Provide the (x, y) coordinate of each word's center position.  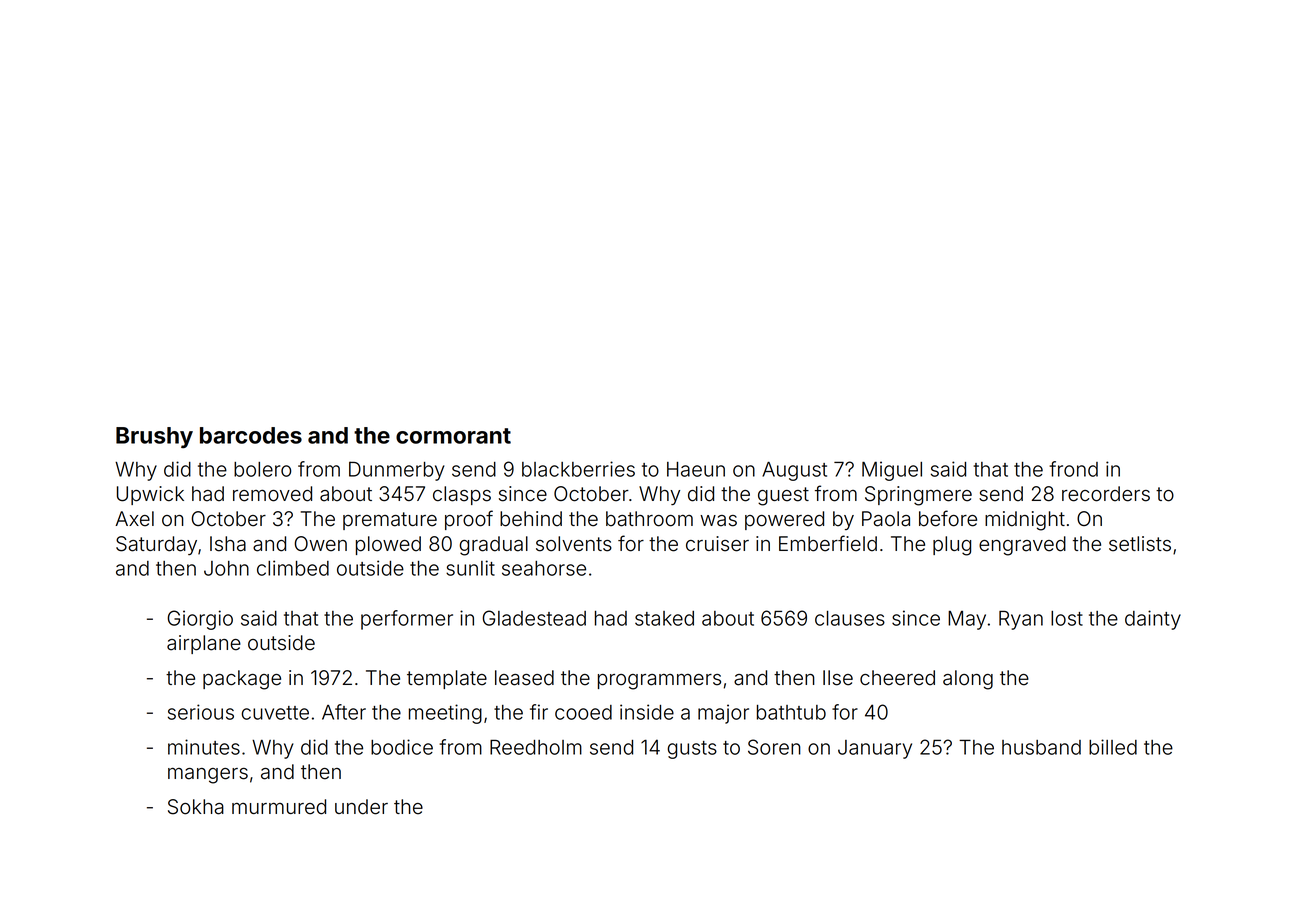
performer (407, 620)
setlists (1140, 544)
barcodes (251, 435)
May (967, 620)
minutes (204, 747)
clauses (850, 618)
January (875, 749)
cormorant (453, 436)
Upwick (150, 495)
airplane (204, 644)
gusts (692, 750)
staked (664, 618)
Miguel (892, 471)
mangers (208, 776)
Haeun (696, 469)
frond (1073, 469)
